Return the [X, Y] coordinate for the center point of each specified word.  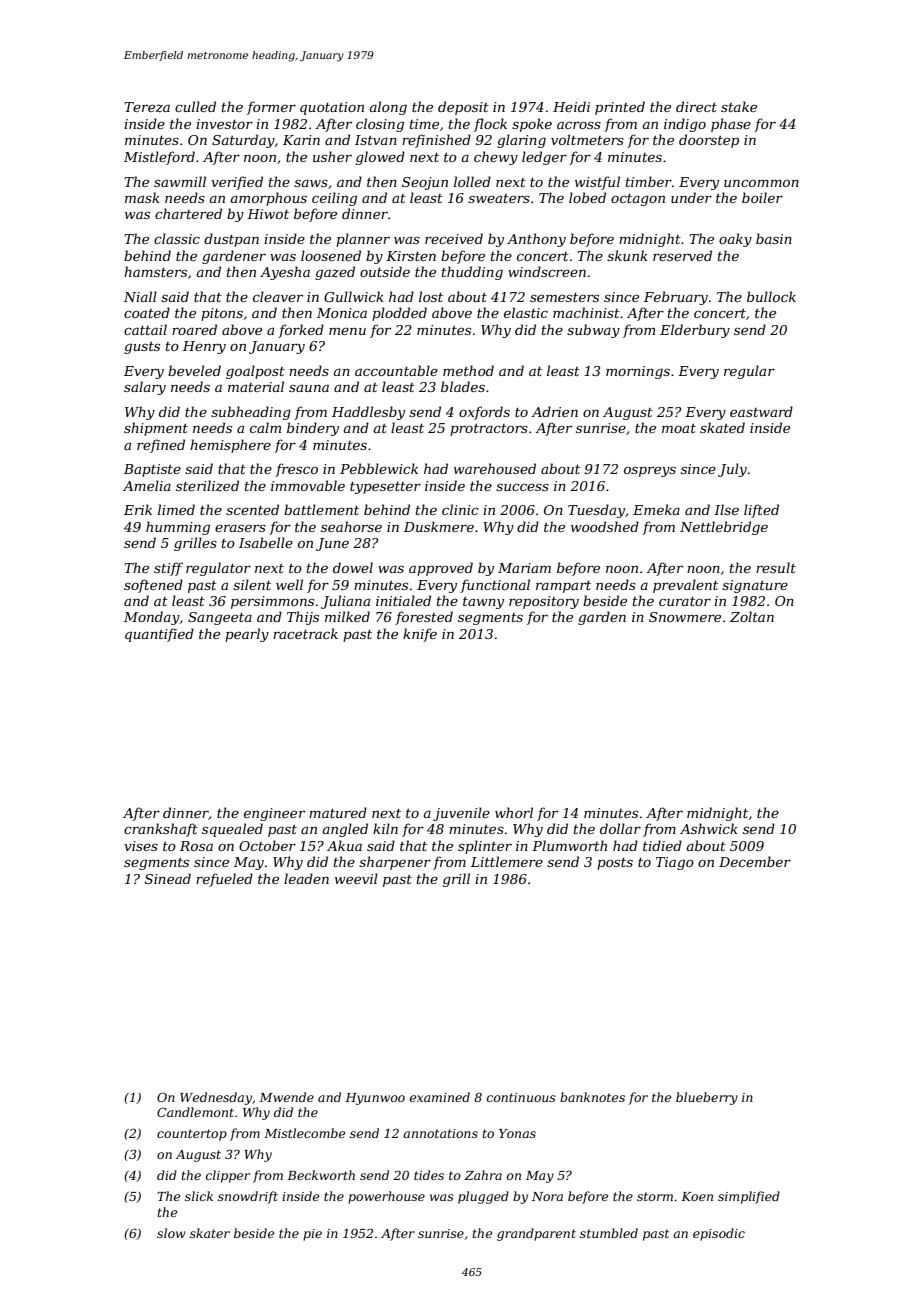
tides [429, 1175]
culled [195, 106]
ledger [544, 158]
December [755, 861]
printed [620, 108]
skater [210, 1233]
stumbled [609, 1233]
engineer [274, 814]
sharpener [395, 863]
